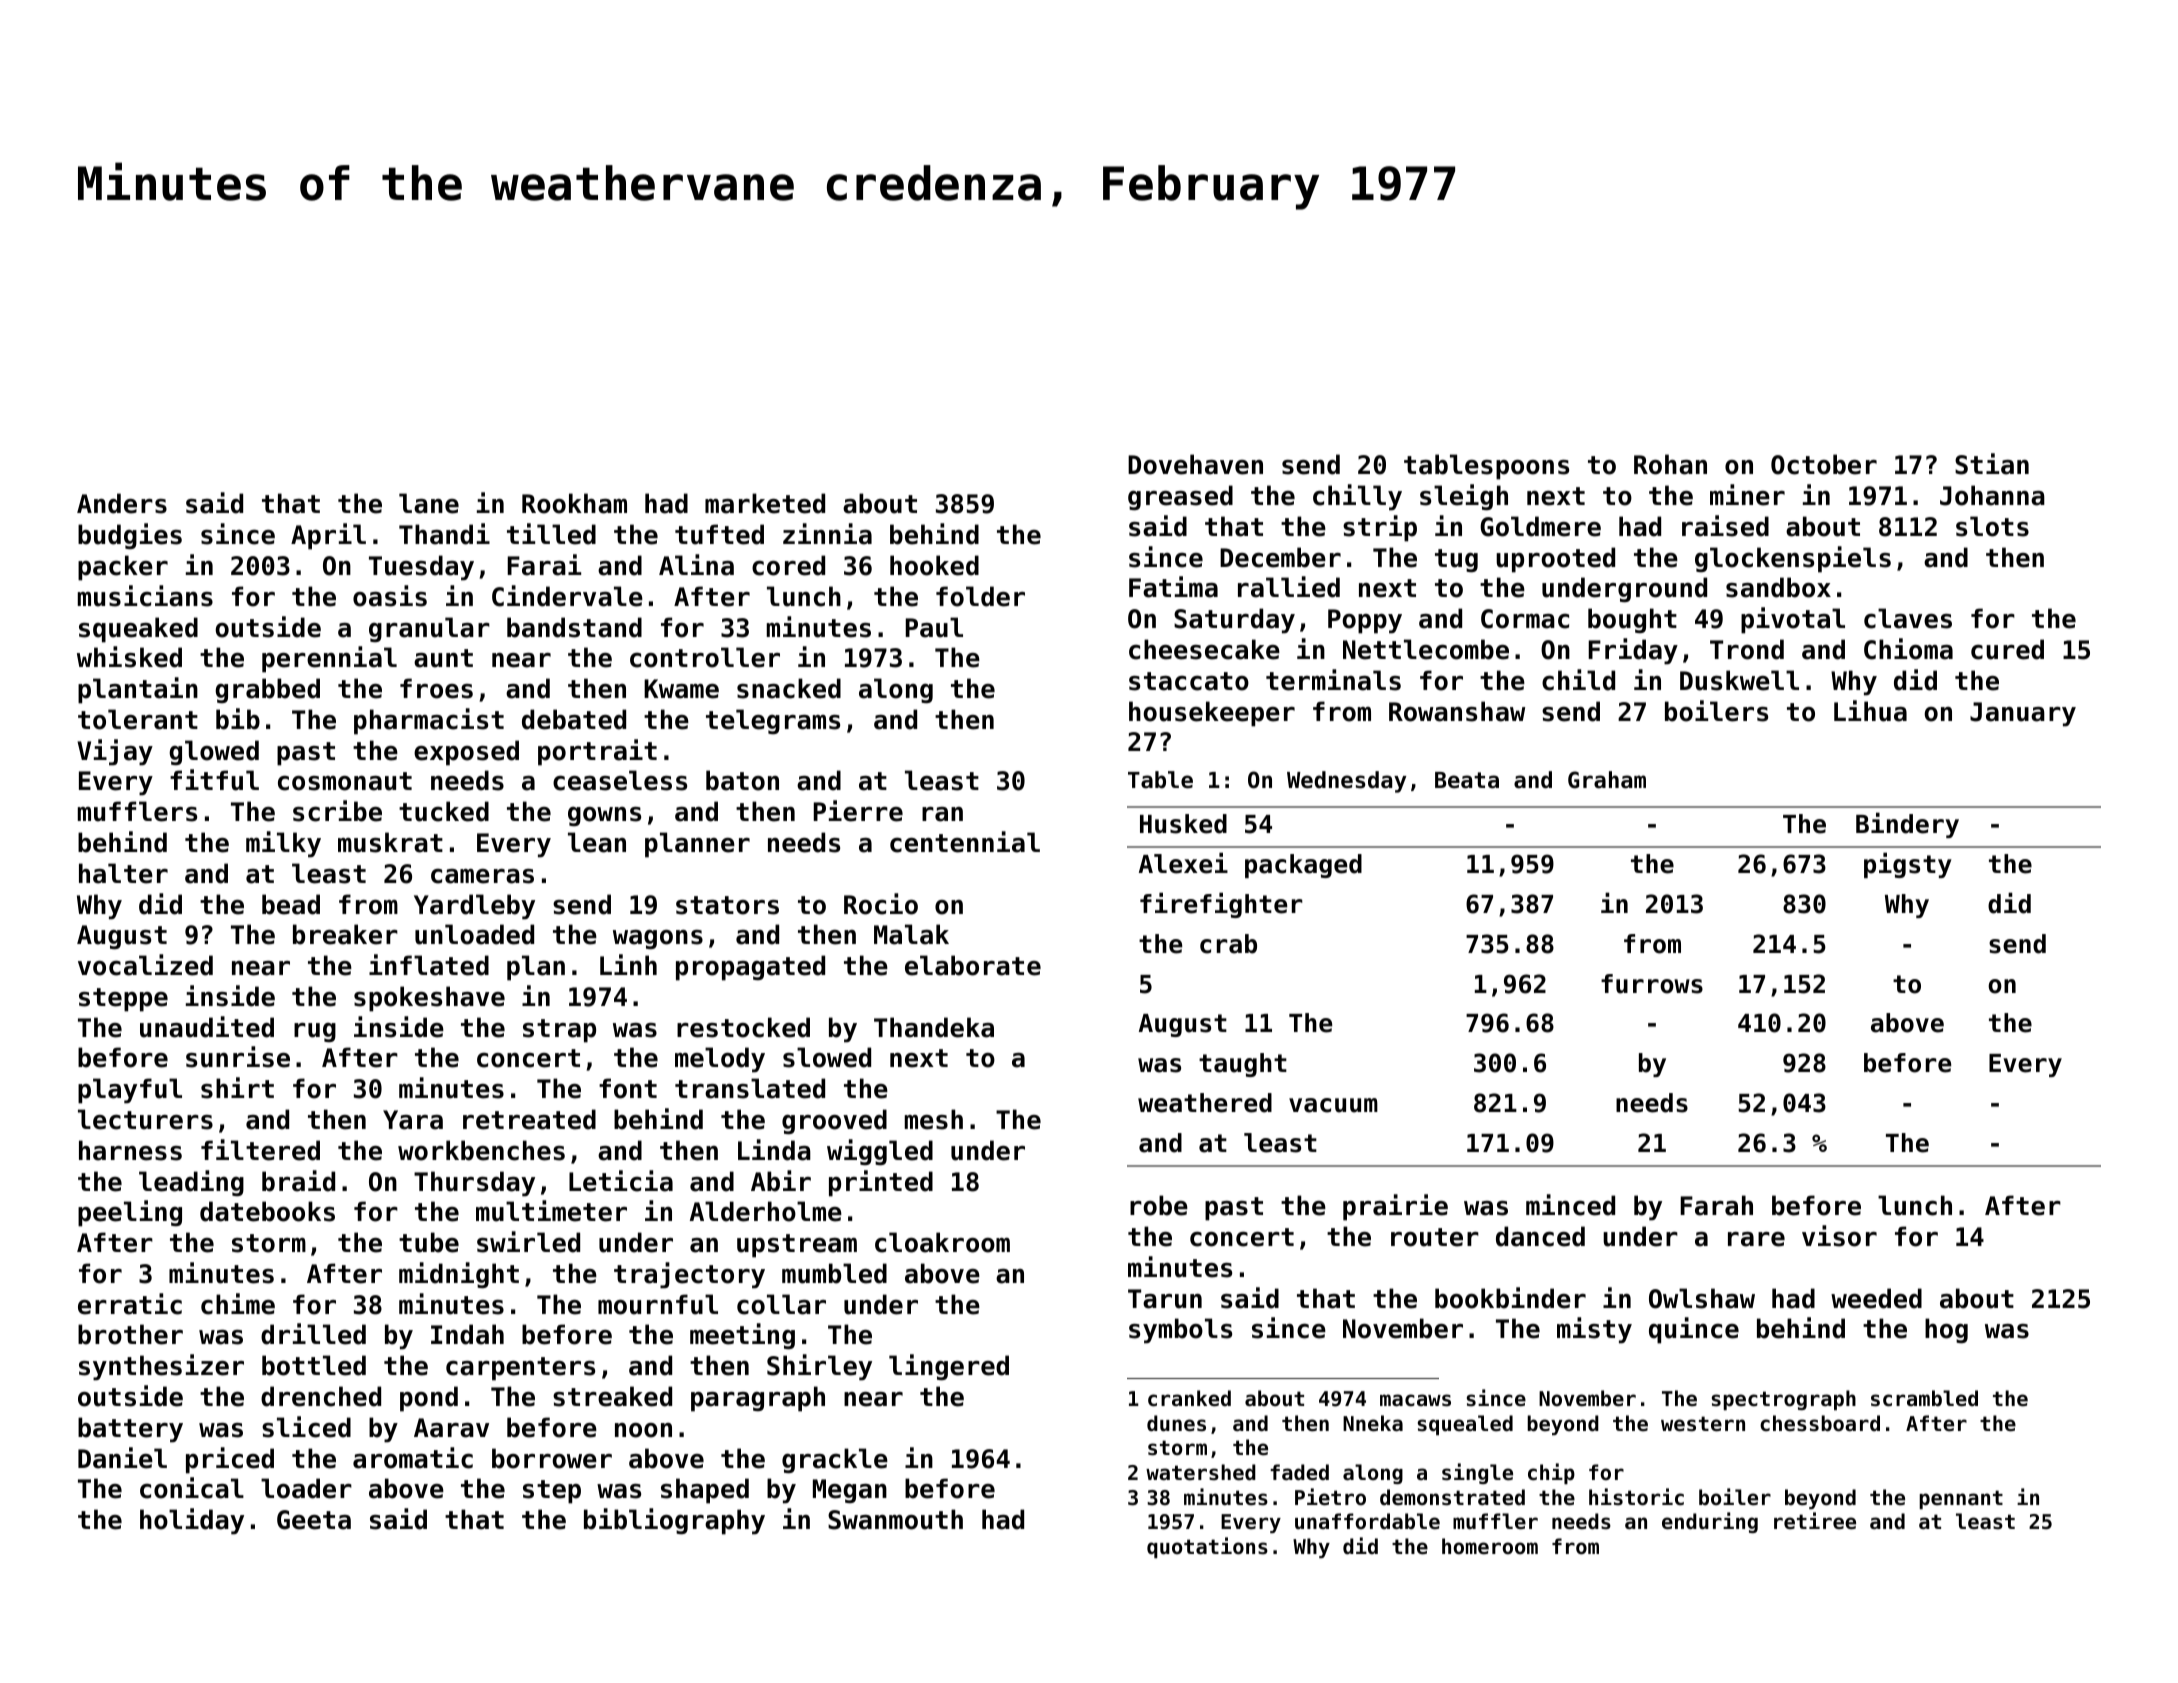 This image has height=1683, width=2178. Describe the element at coordinates (1756, 1239) in the image. I see `rare` at that location.
